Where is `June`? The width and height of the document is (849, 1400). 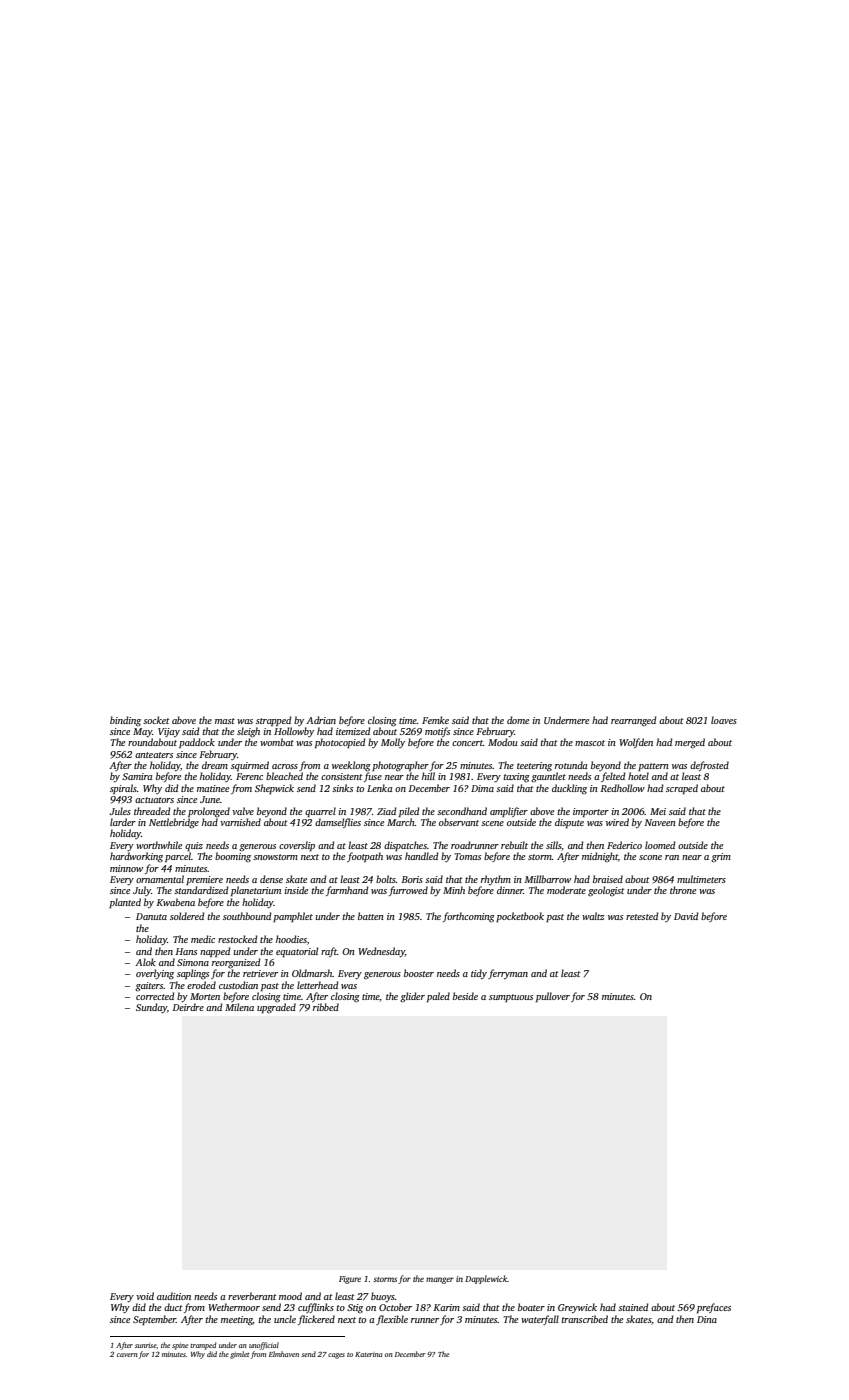 June is located at coordinates (210, 799).
